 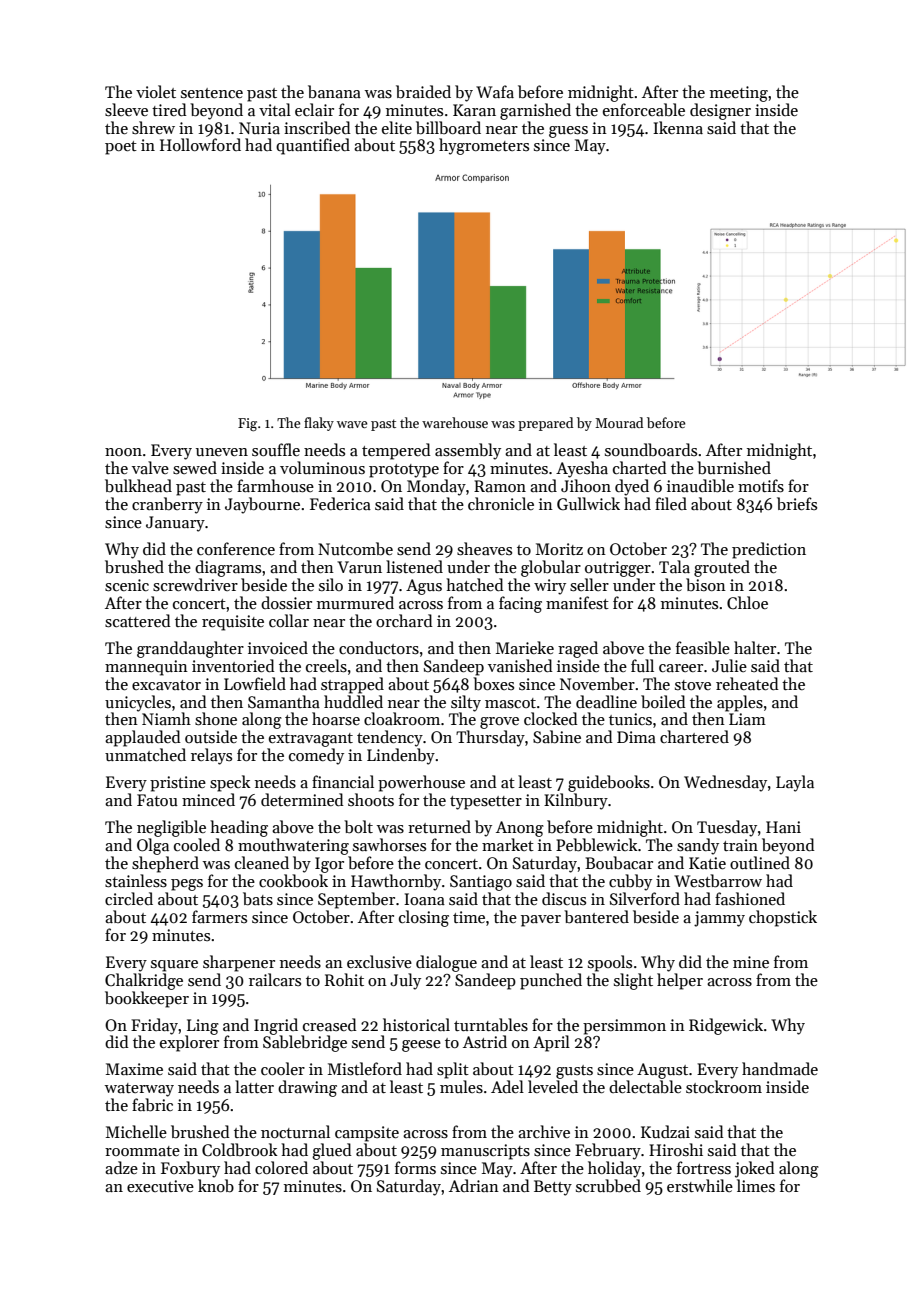 What do you see at coordinates (138, 703) in the screenshot?
I see `unicycles` at bounding box center [138, 703].
